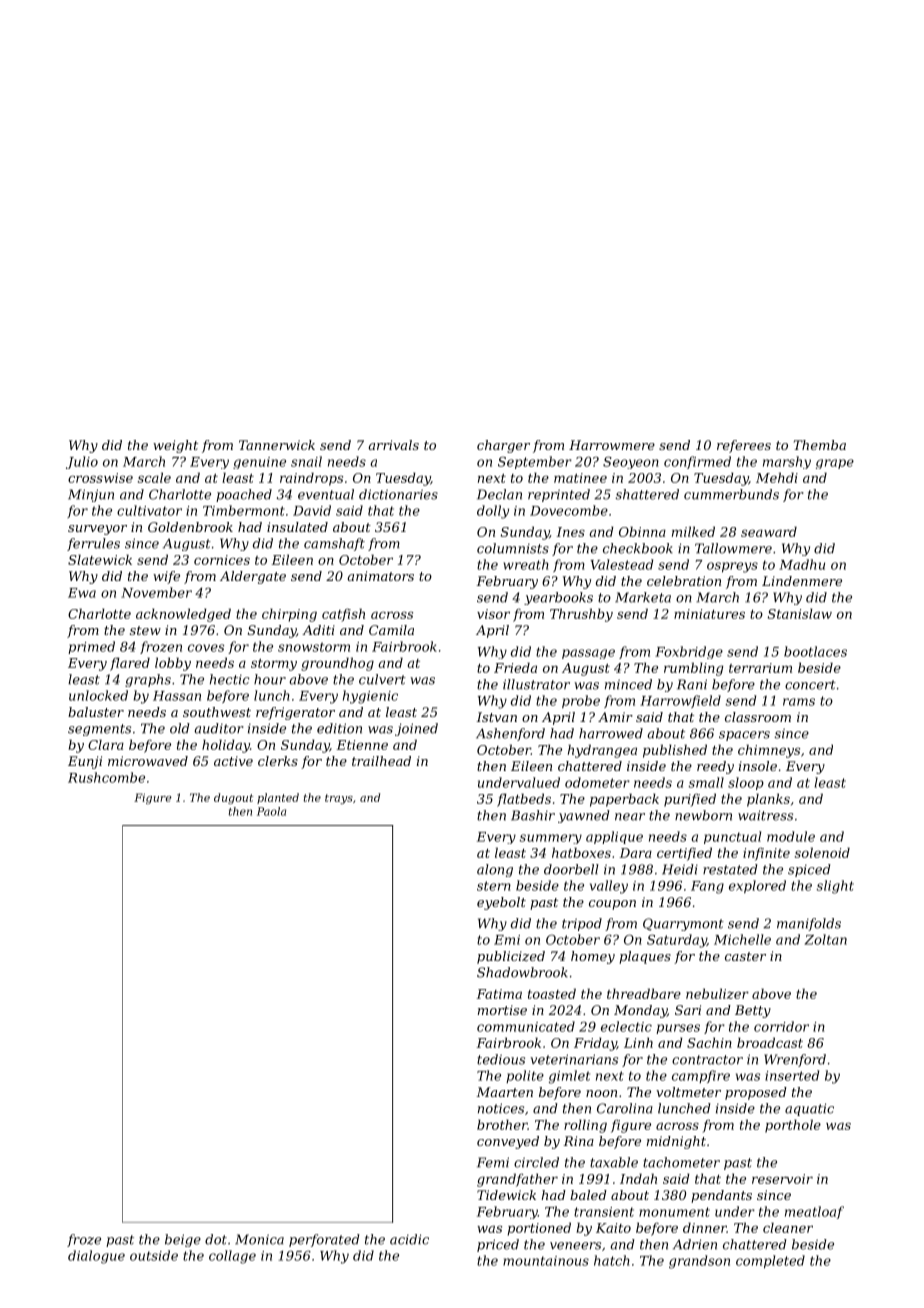 The width and height of the image is (924, 1308). What do you see at coordinates (297, 527) in the image?
I see `insulated` at bounding box center [297, 527].
